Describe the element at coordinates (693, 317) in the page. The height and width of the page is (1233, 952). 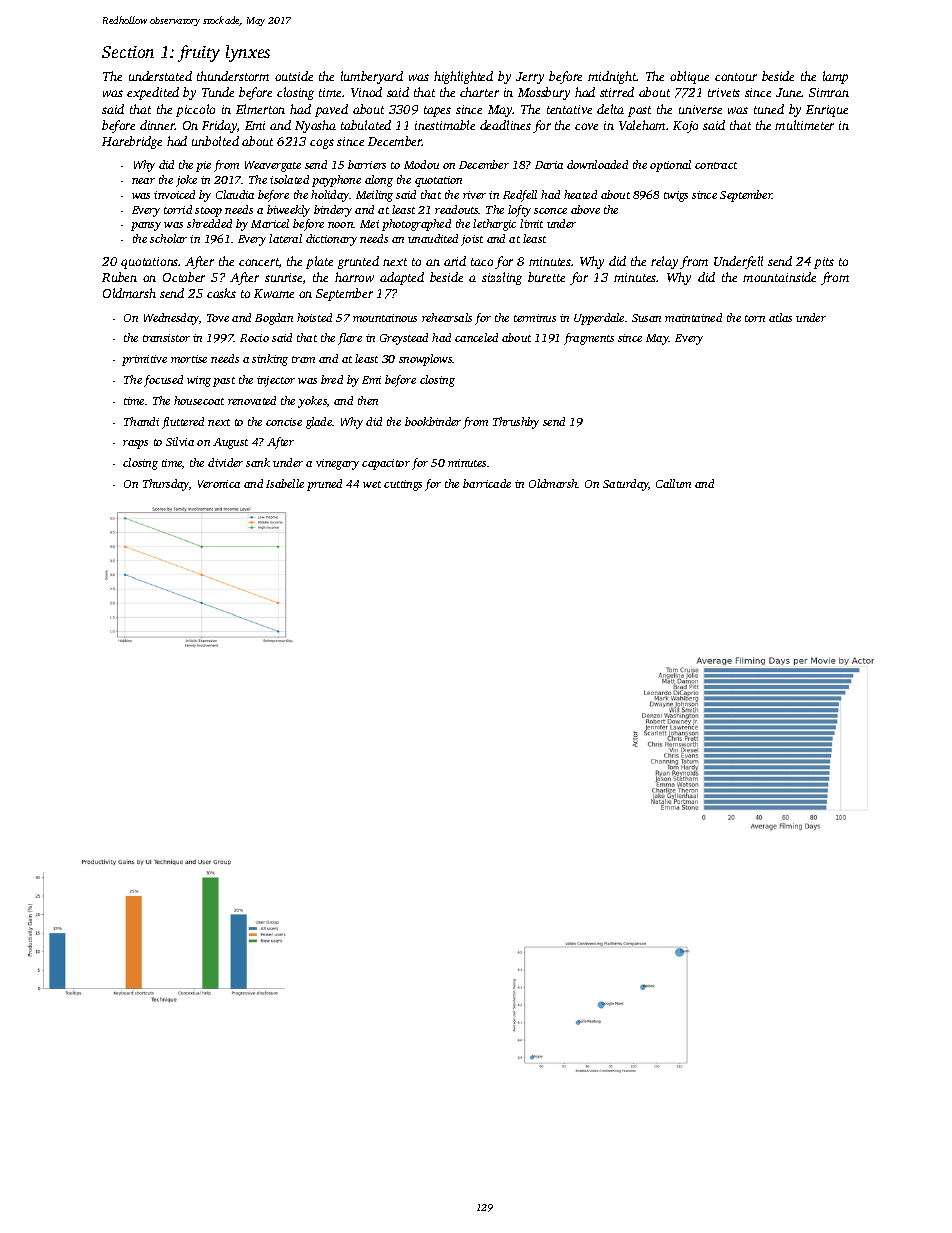
I see `maintained` at that location.
